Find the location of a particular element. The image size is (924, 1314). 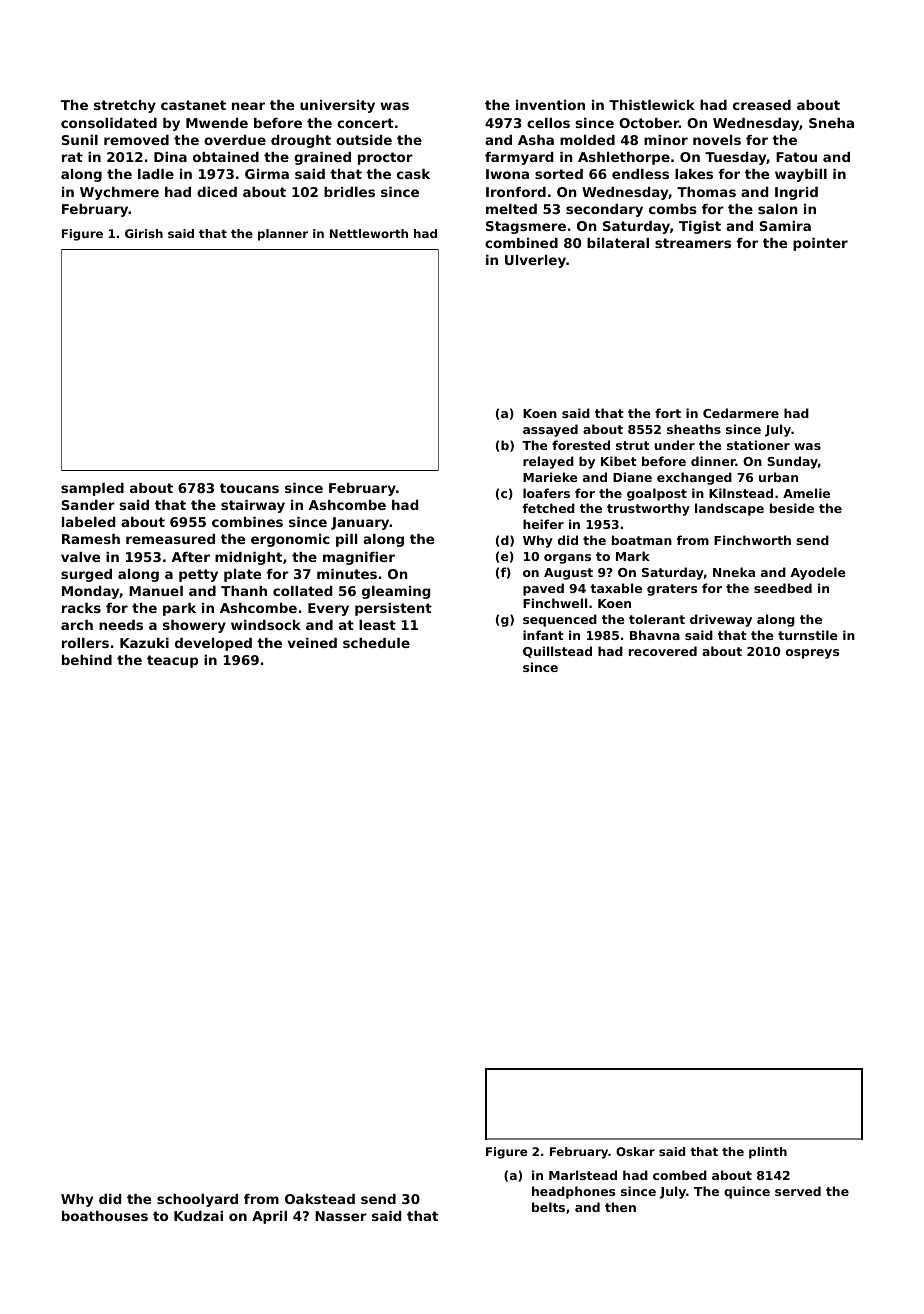

assayed is located at coordinates (550, 430).
